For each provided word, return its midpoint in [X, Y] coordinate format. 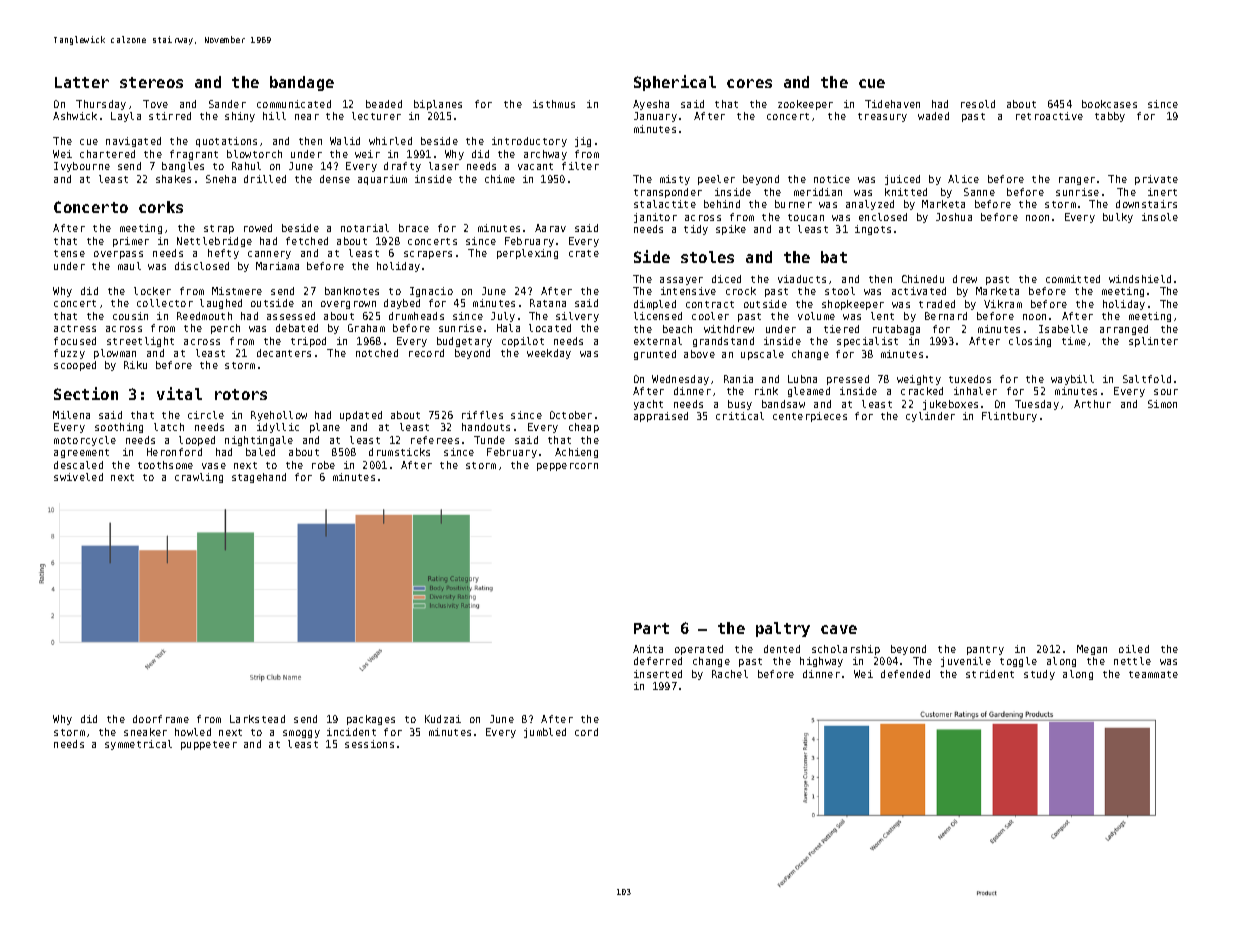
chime [500, 179]
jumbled [545, 733]
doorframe [161, 719]
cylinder [930, 417]
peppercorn [567, 467]
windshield [1140, 279]
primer [131, 242]
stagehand [259, 478]
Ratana [548, 303]
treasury [882, 117]
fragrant [194, 155]
